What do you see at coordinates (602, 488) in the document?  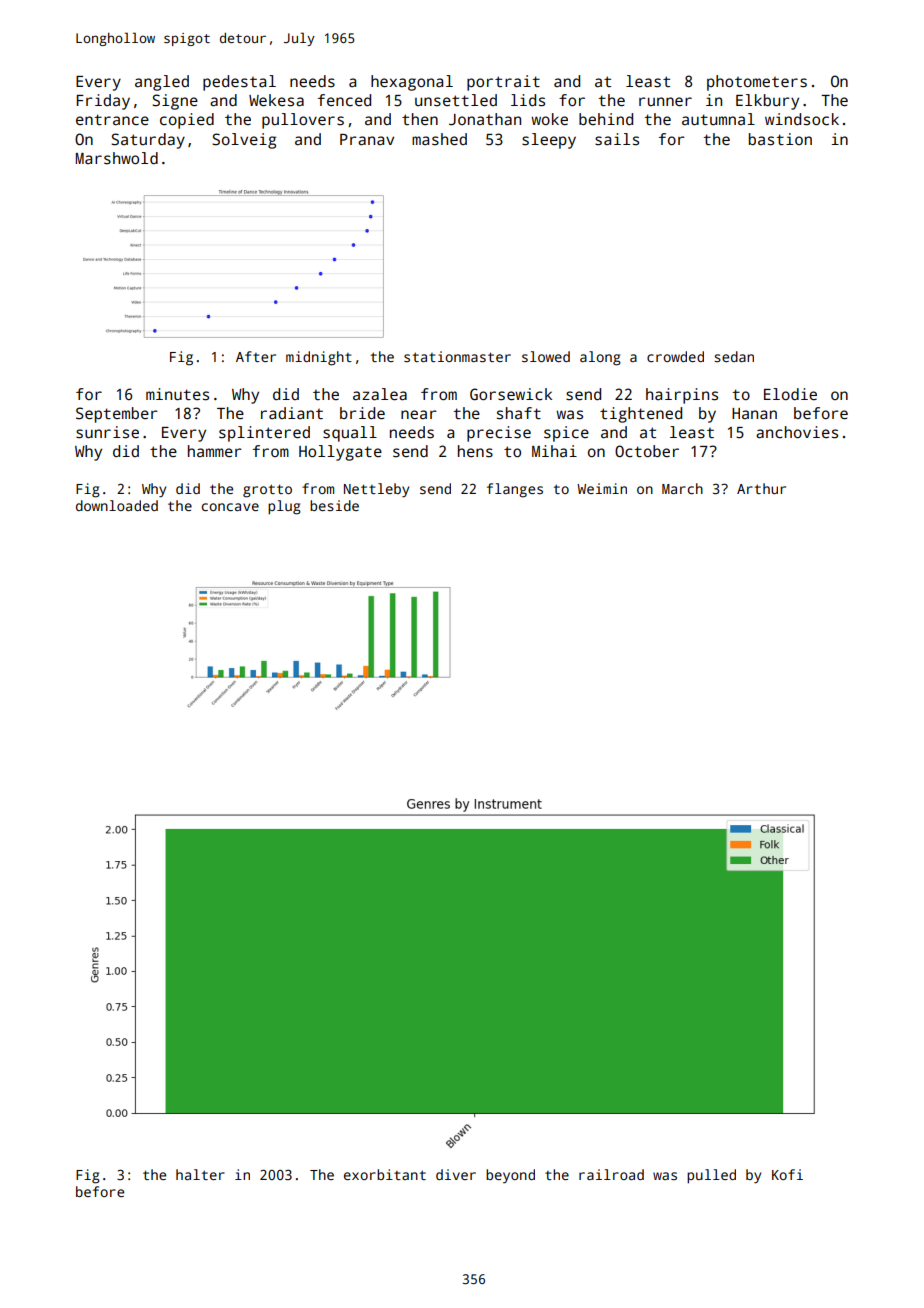 I see `Weimin` at bounding box center [602, 488].
